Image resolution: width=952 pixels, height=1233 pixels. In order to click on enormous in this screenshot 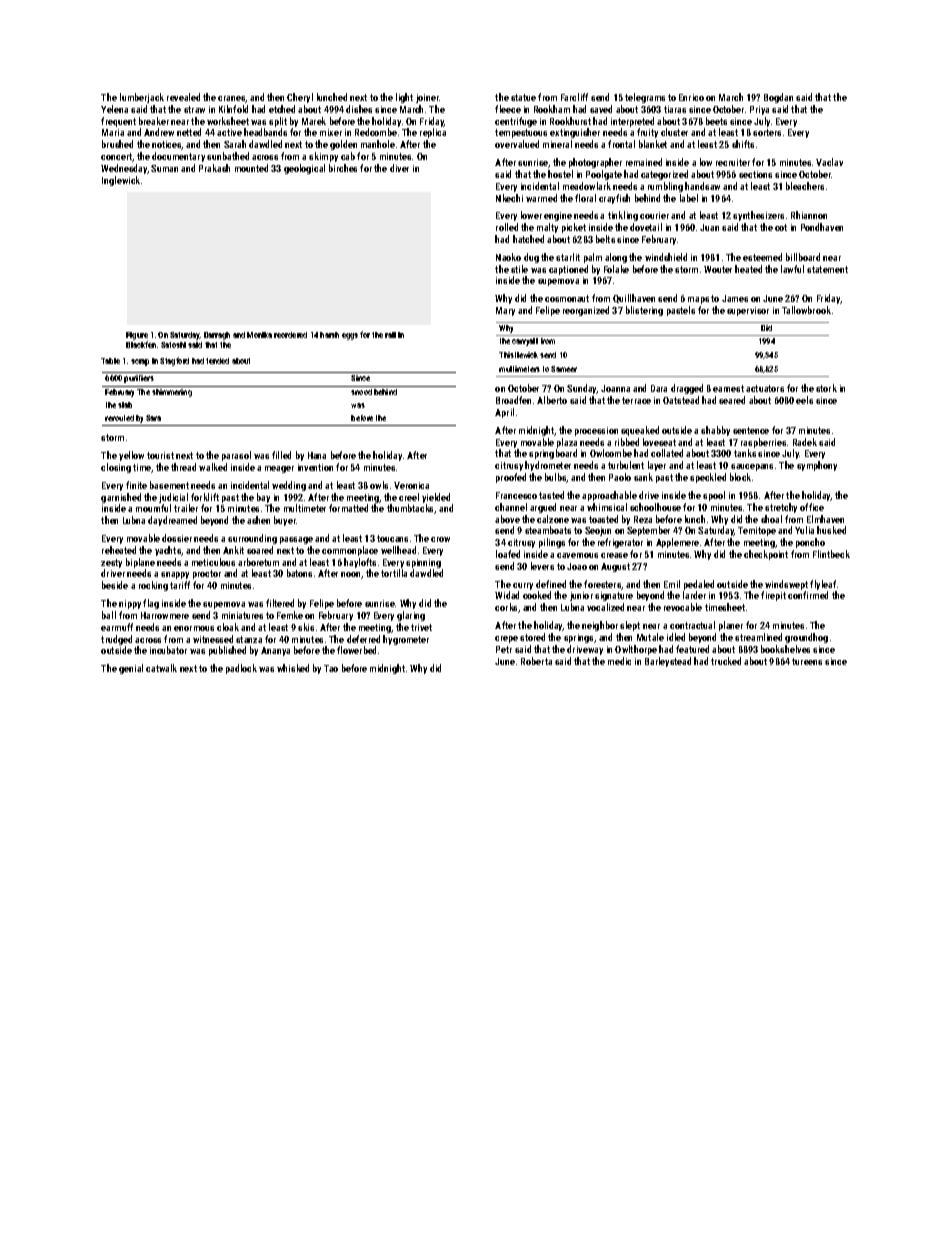, I will do `click(194, 628)`.
